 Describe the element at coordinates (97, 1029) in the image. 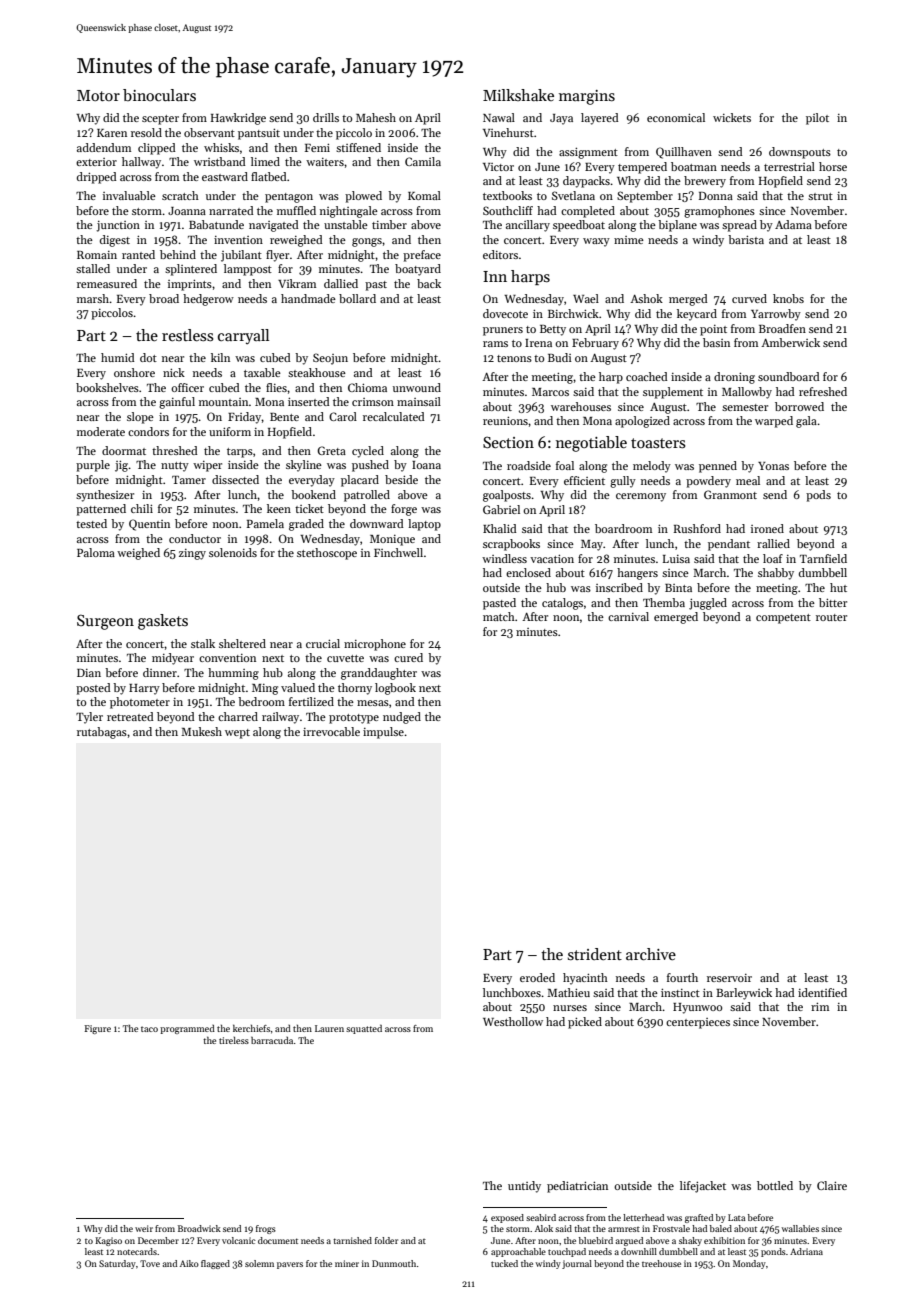

I see `Figure` at that location.
